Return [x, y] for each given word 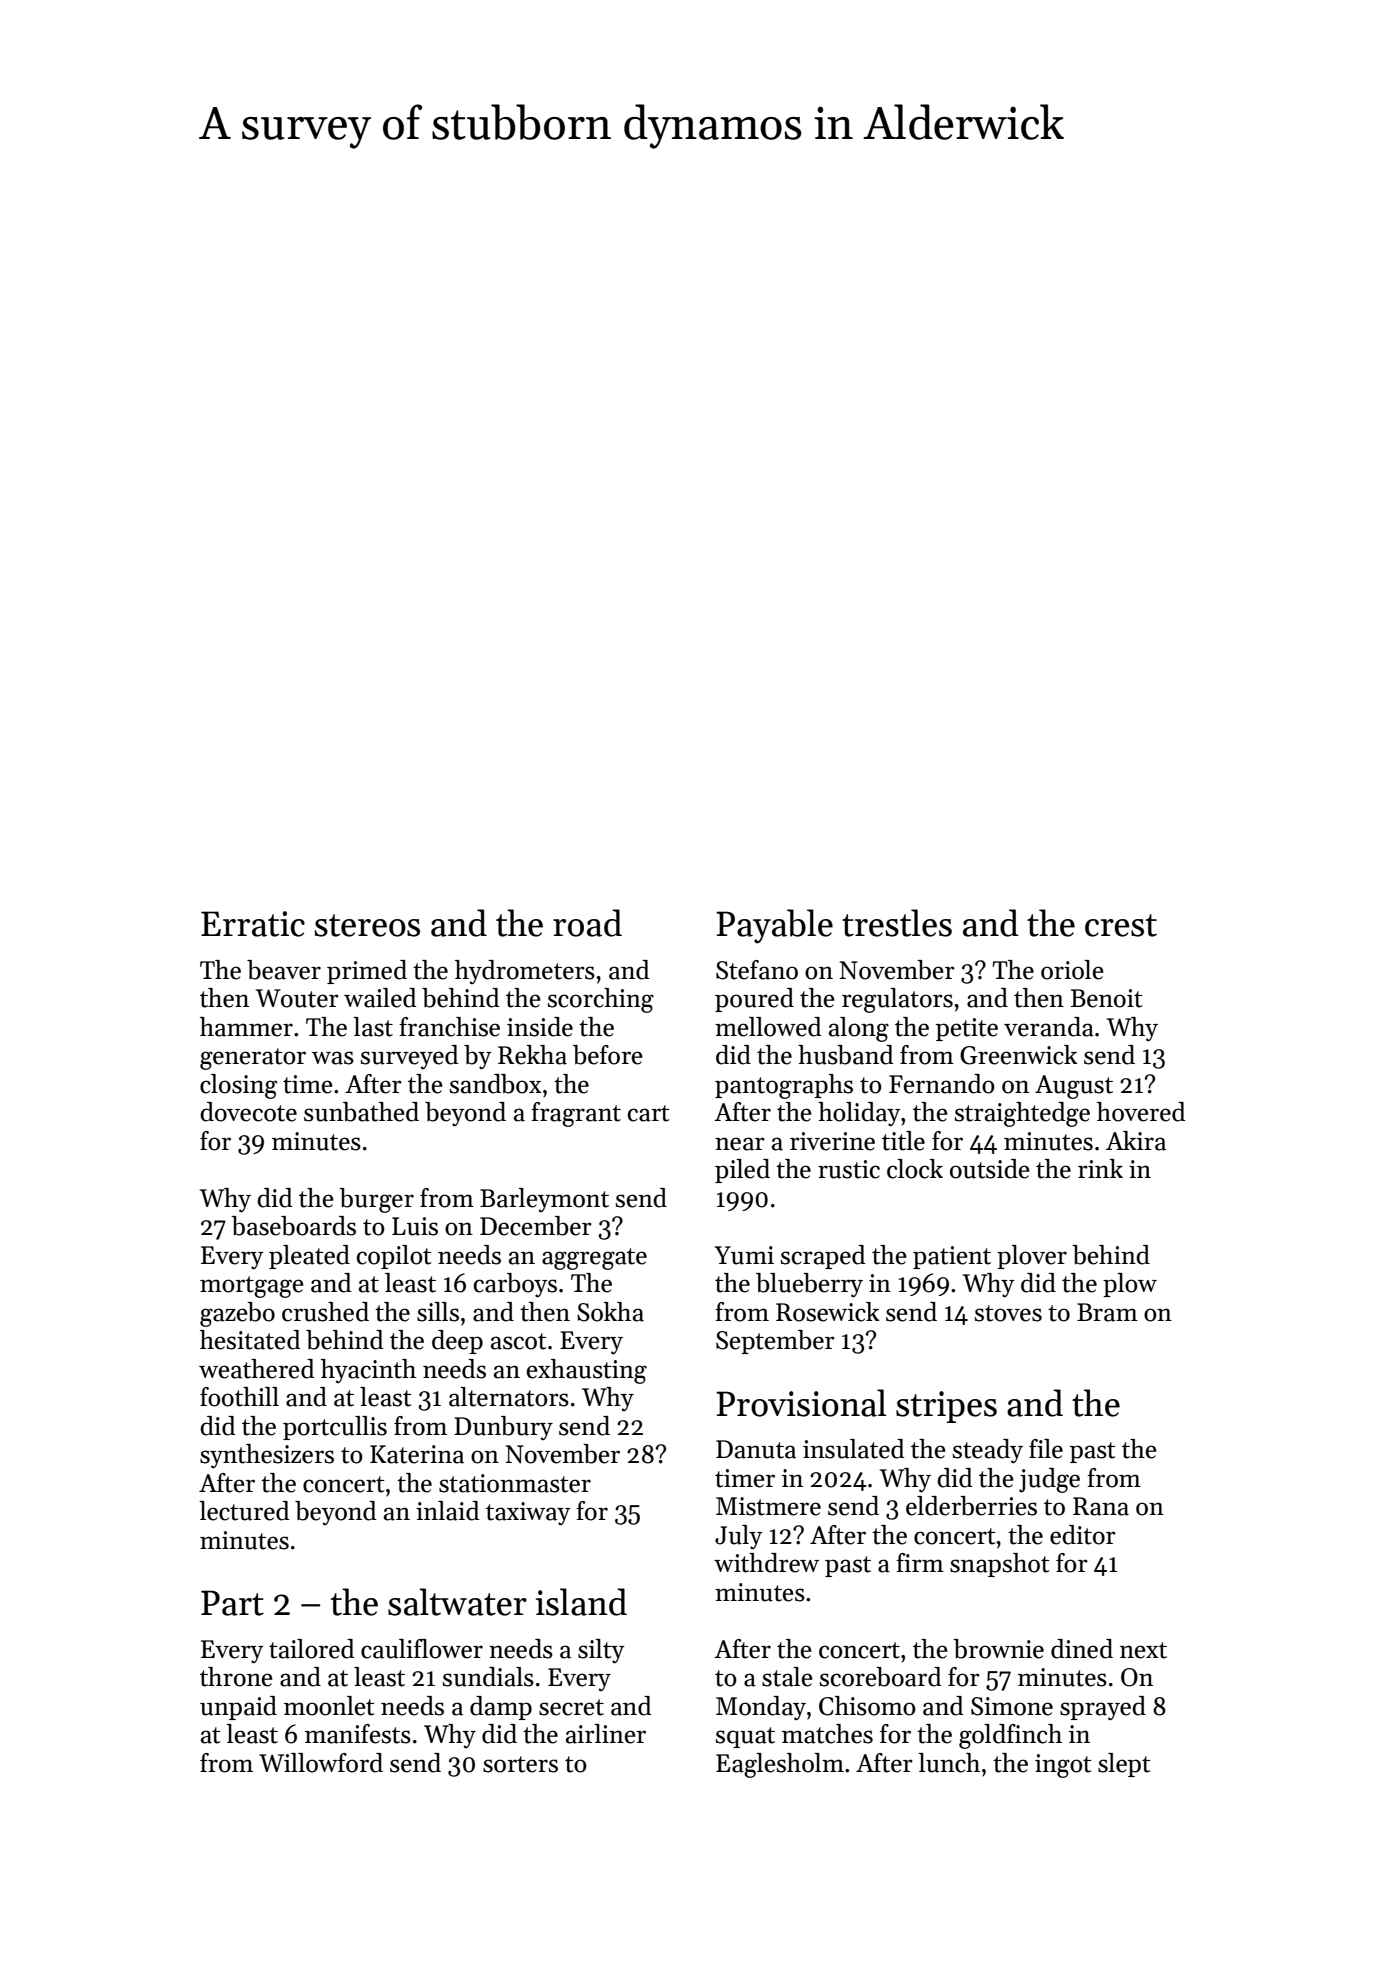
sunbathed [361, 1112]
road [587, 923]
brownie [998, 1649]
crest [1121, 925]
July [739, 1537]
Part [232, 1603]
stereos [367, 925]
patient [952, 1257]
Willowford [321, 1763]
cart [649, 1113]
